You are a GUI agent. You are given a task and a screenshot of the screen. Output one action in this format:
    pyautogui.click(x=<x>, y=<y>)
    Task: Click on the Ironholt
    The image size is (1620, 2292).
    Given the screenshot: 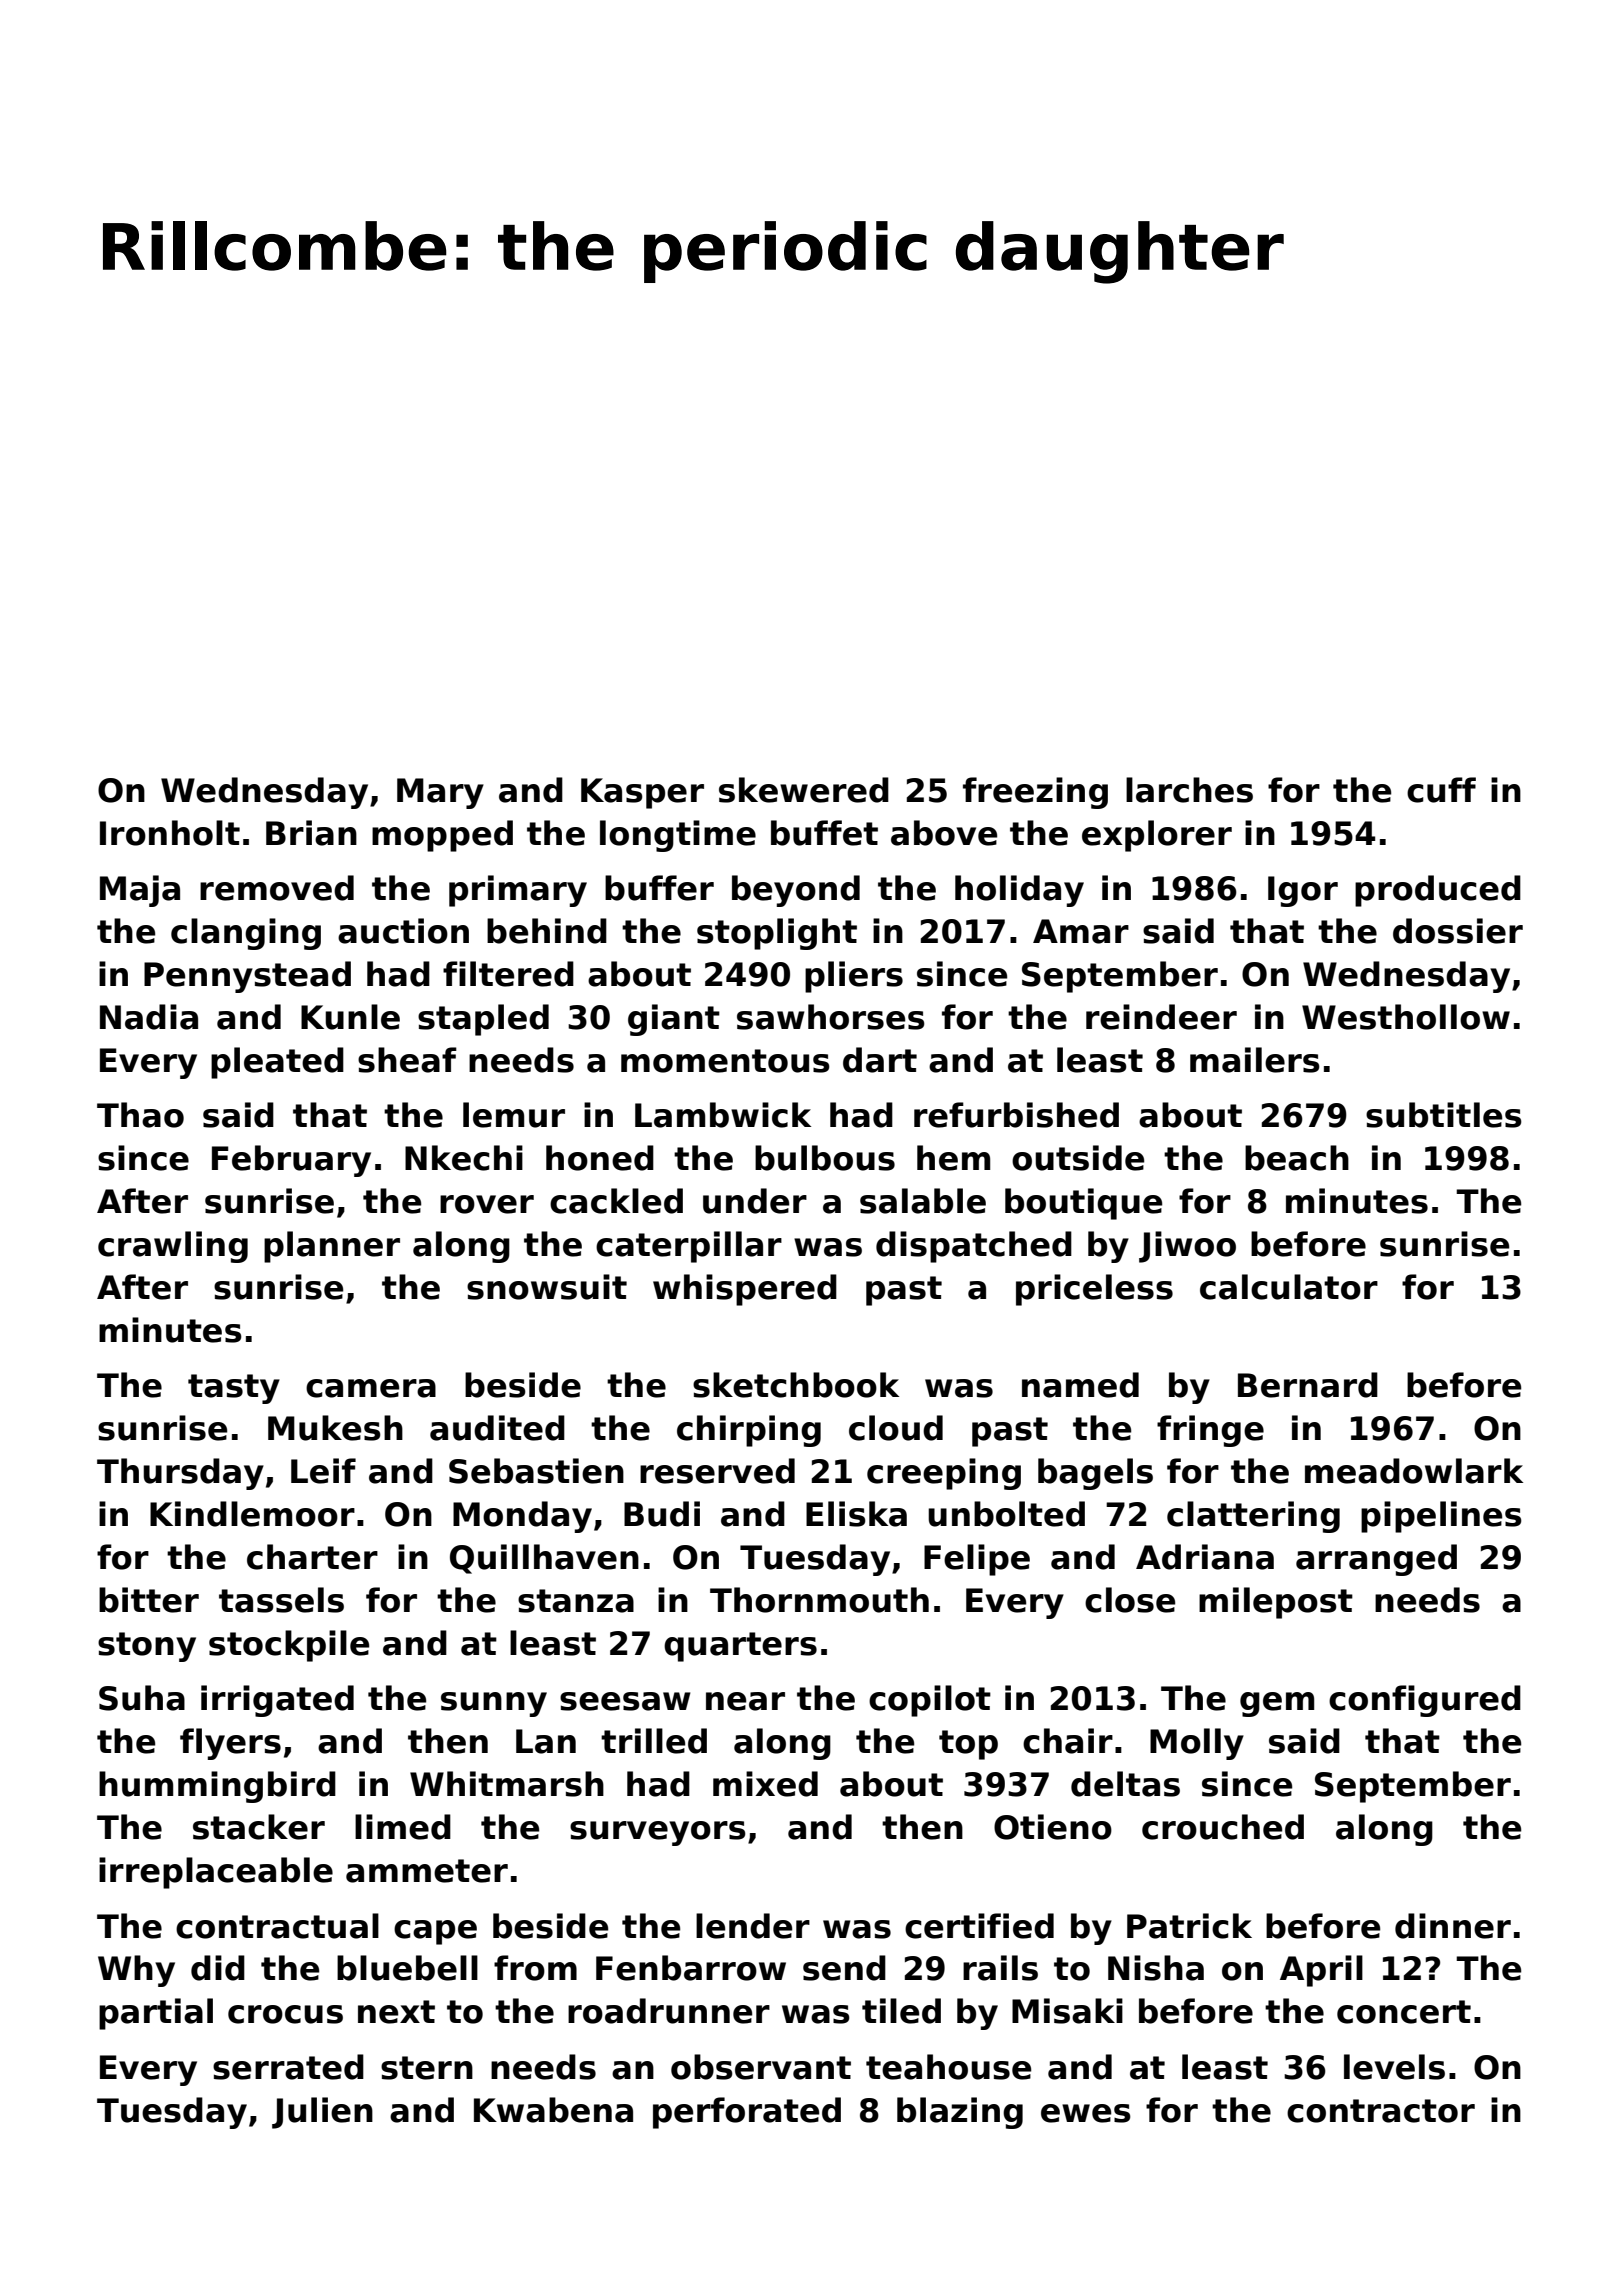 What is the action you would take?
    pyautogui.click(x=170, y=833)
